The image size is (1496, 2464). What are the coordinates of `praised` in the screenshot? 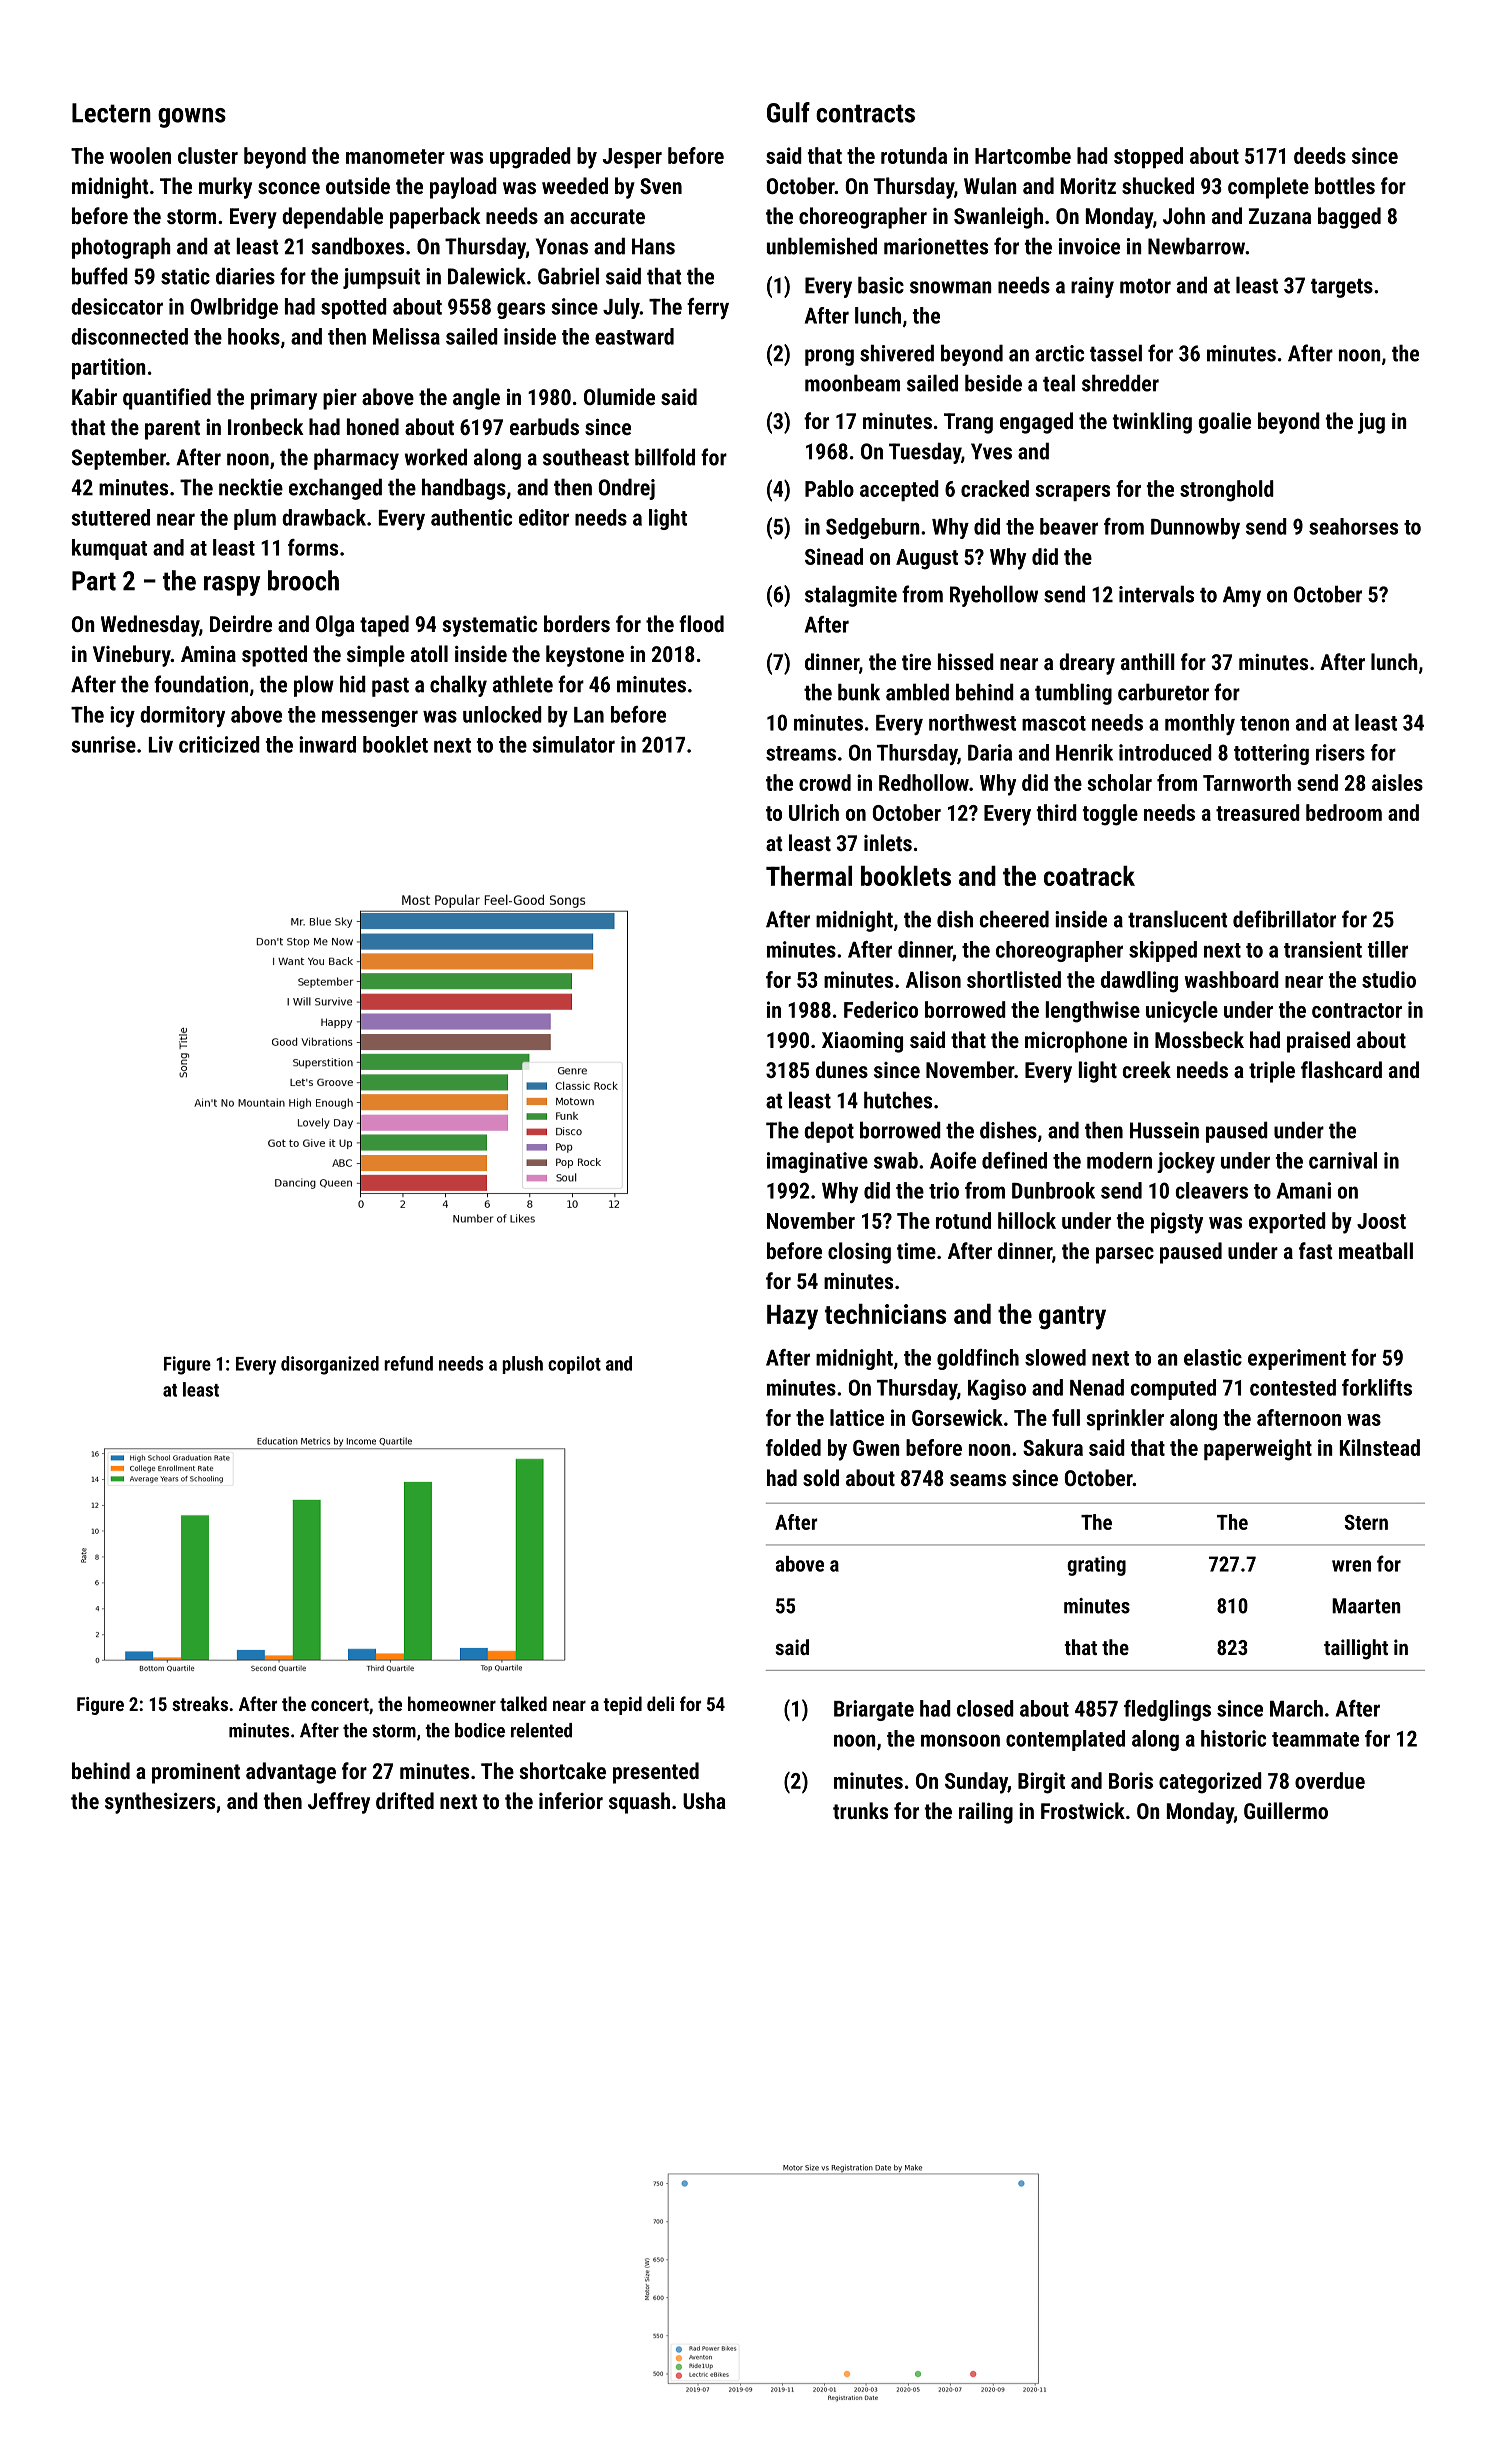 It's located at (1318, 1042).
